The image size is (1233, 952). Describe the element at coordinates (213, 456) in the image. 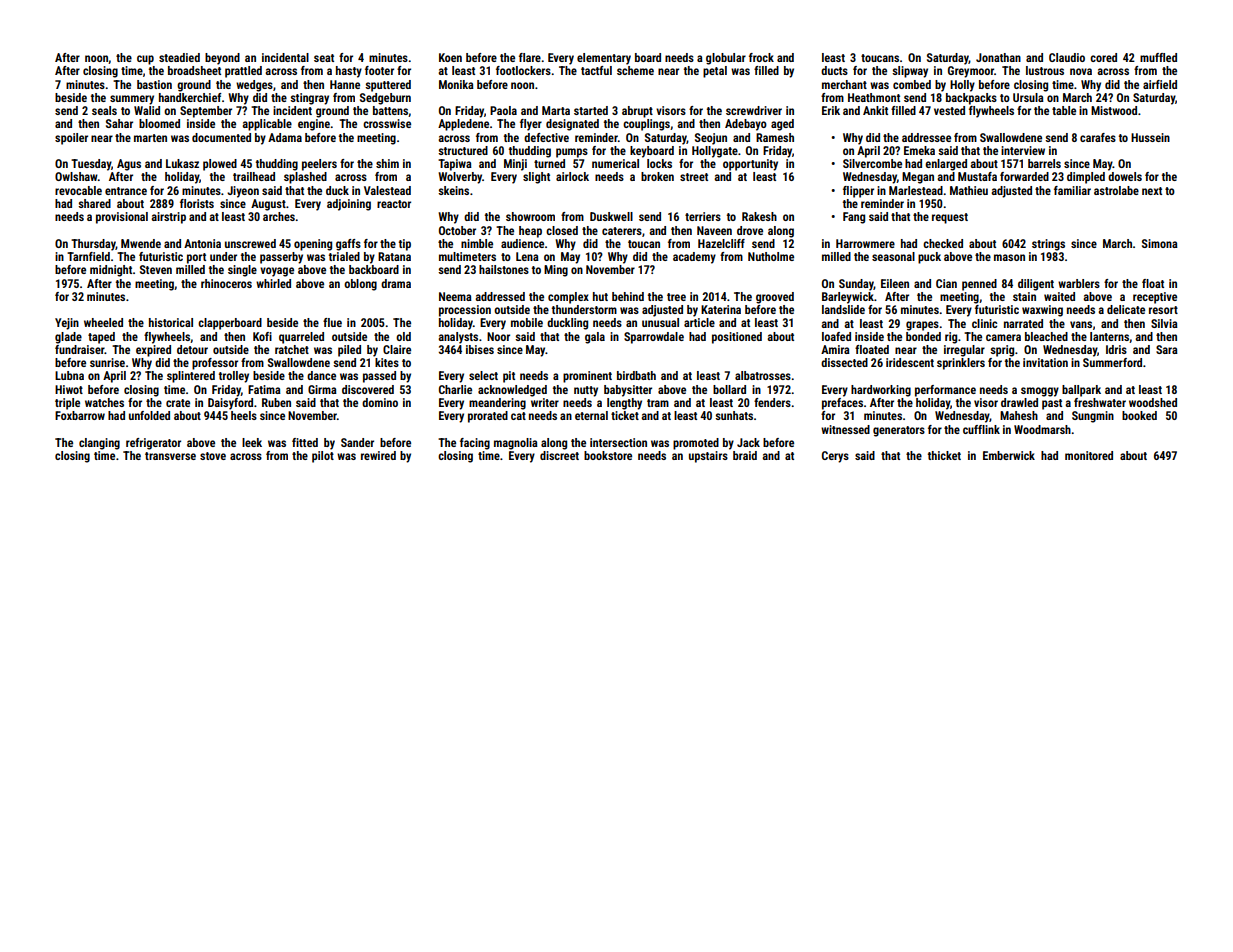

I see `stove` at that location.
